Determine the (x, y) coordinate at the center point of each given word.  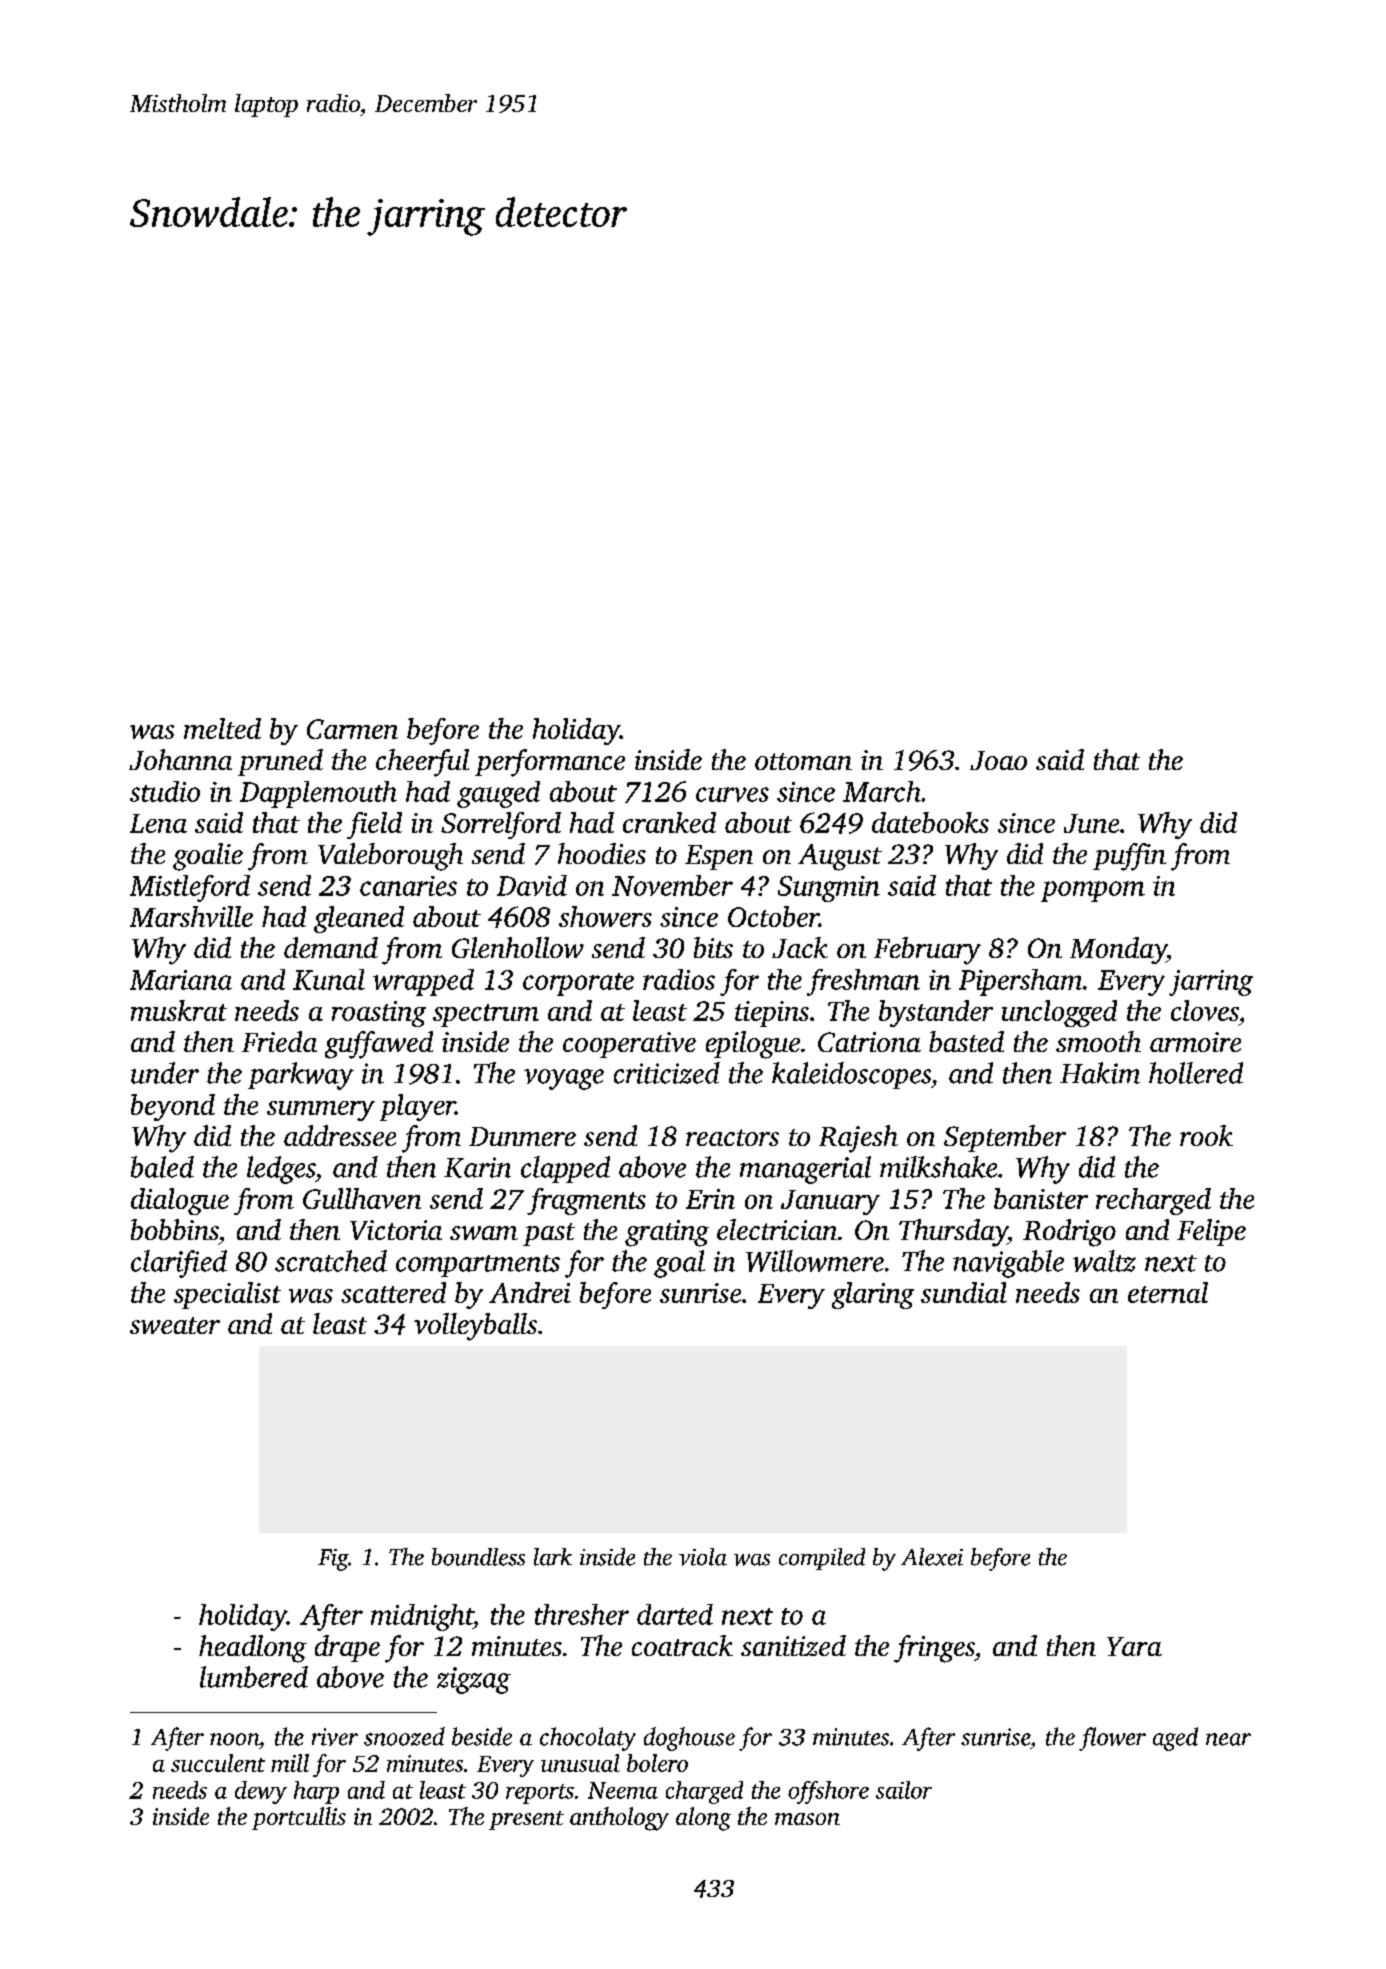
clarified (179, 1264)
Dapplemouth (318, 794)
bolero (657, 1763)
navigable (1008, 1264)
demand (331, 947)
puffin (1129, 857)
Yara (1134, 1646)
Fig (333, 1560)
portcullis (299, 1818)
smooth (1098, 1041)
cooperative (629, 1045)
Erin (710, 1199)
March (882, 791)
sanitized (793, 1645)
